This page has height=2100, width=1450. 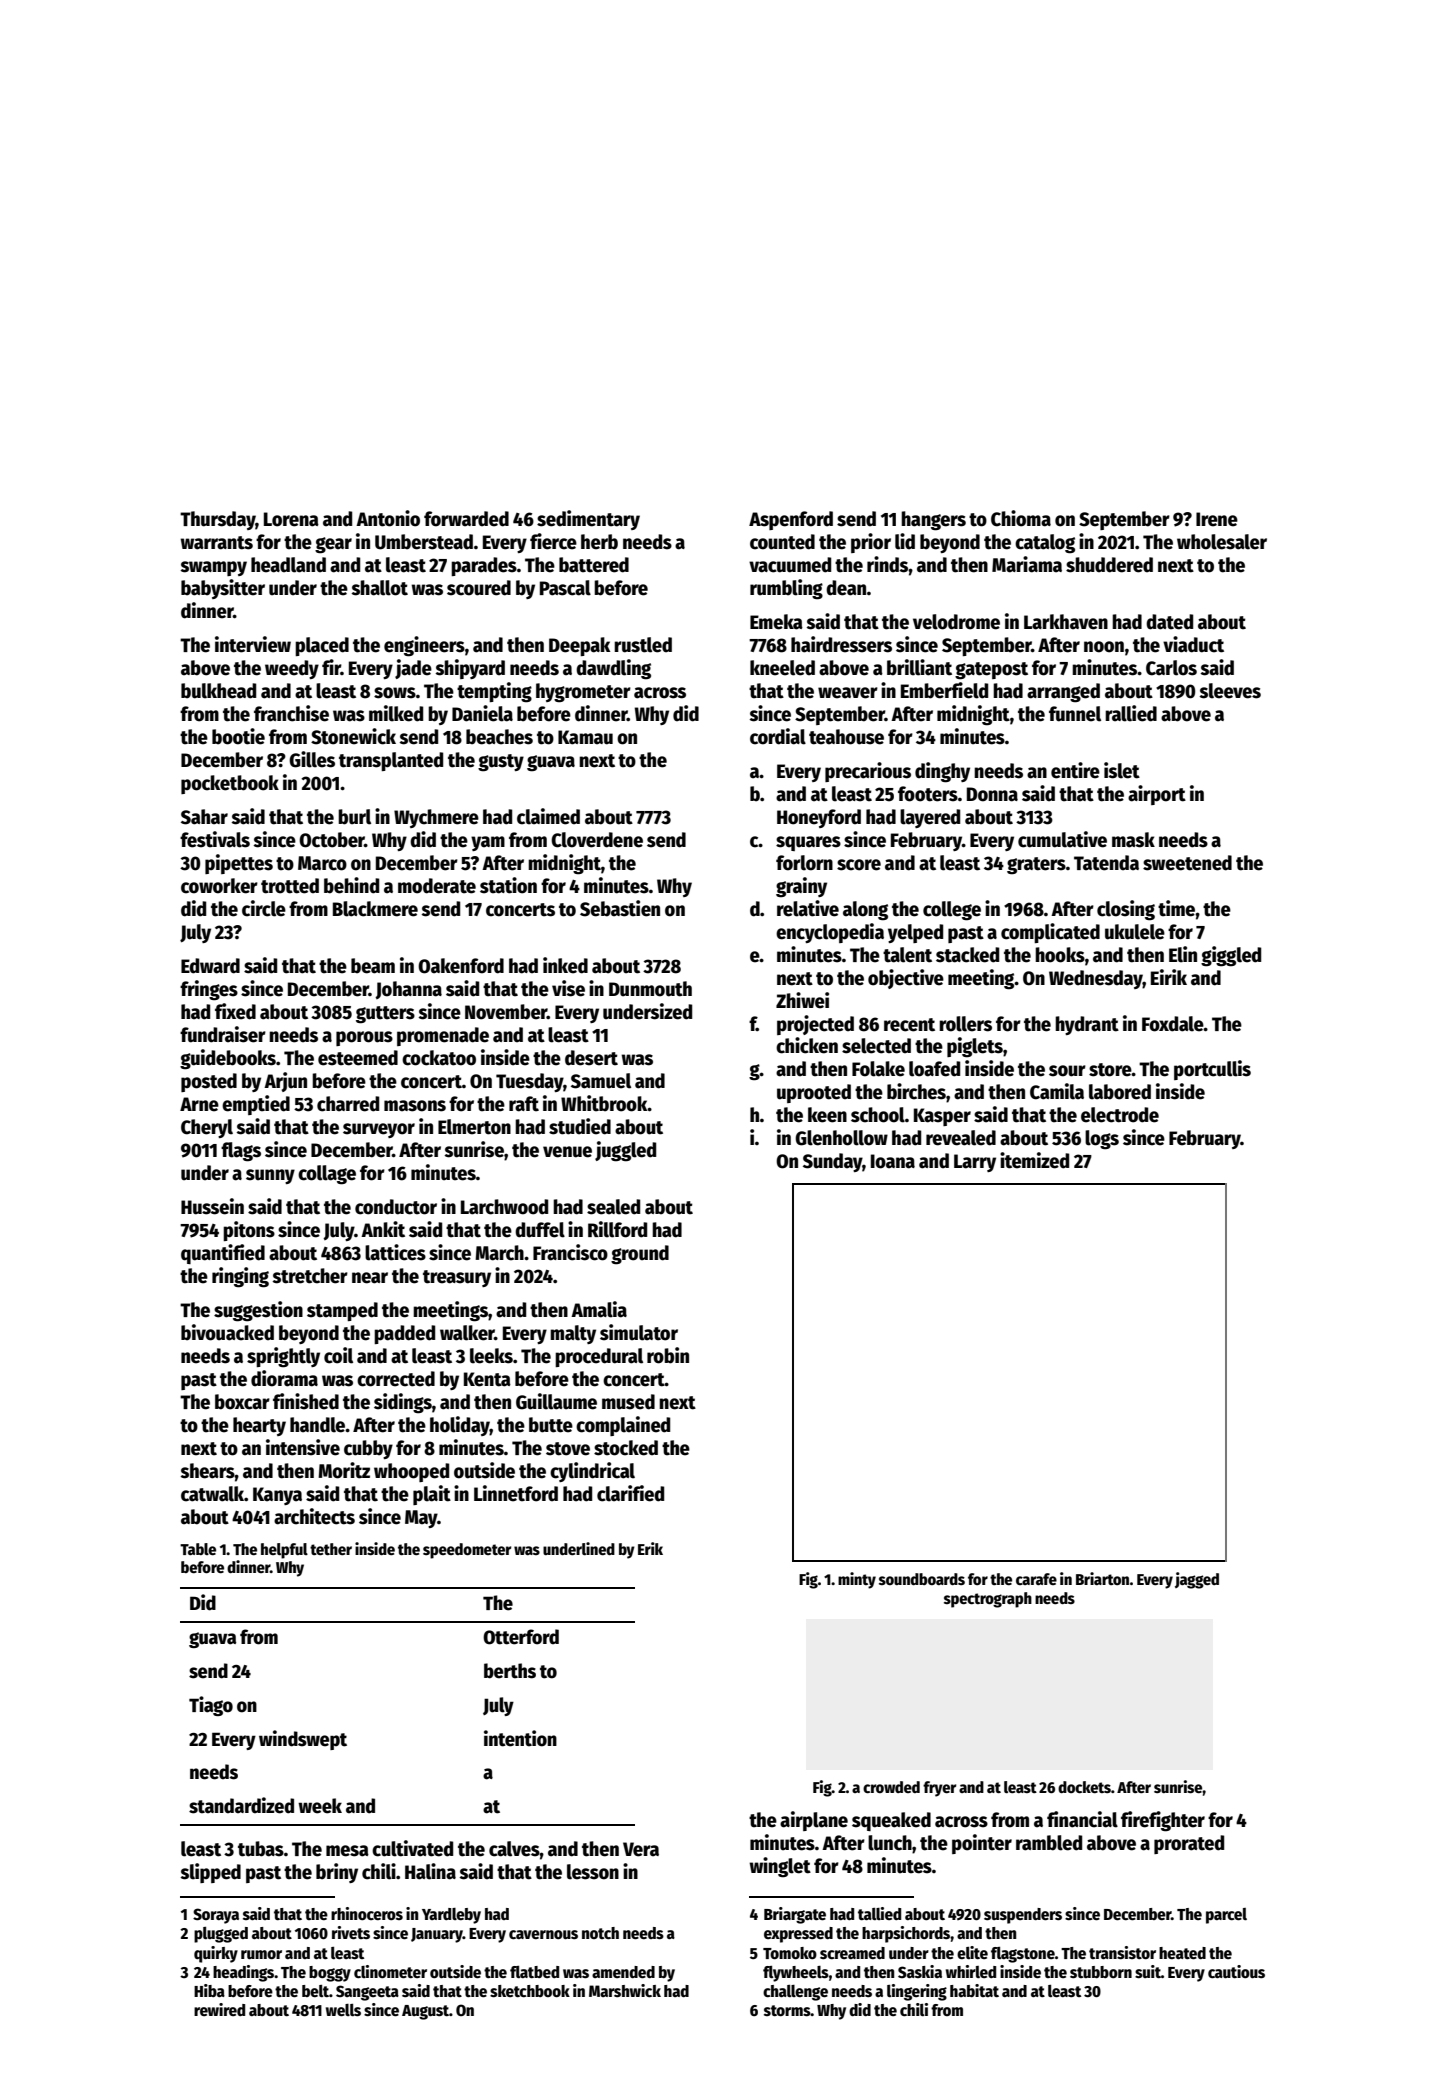 What do you see at coordinates (1120, 1092) in the page?
I see `labored` at bounding box center [1120, 1092].
